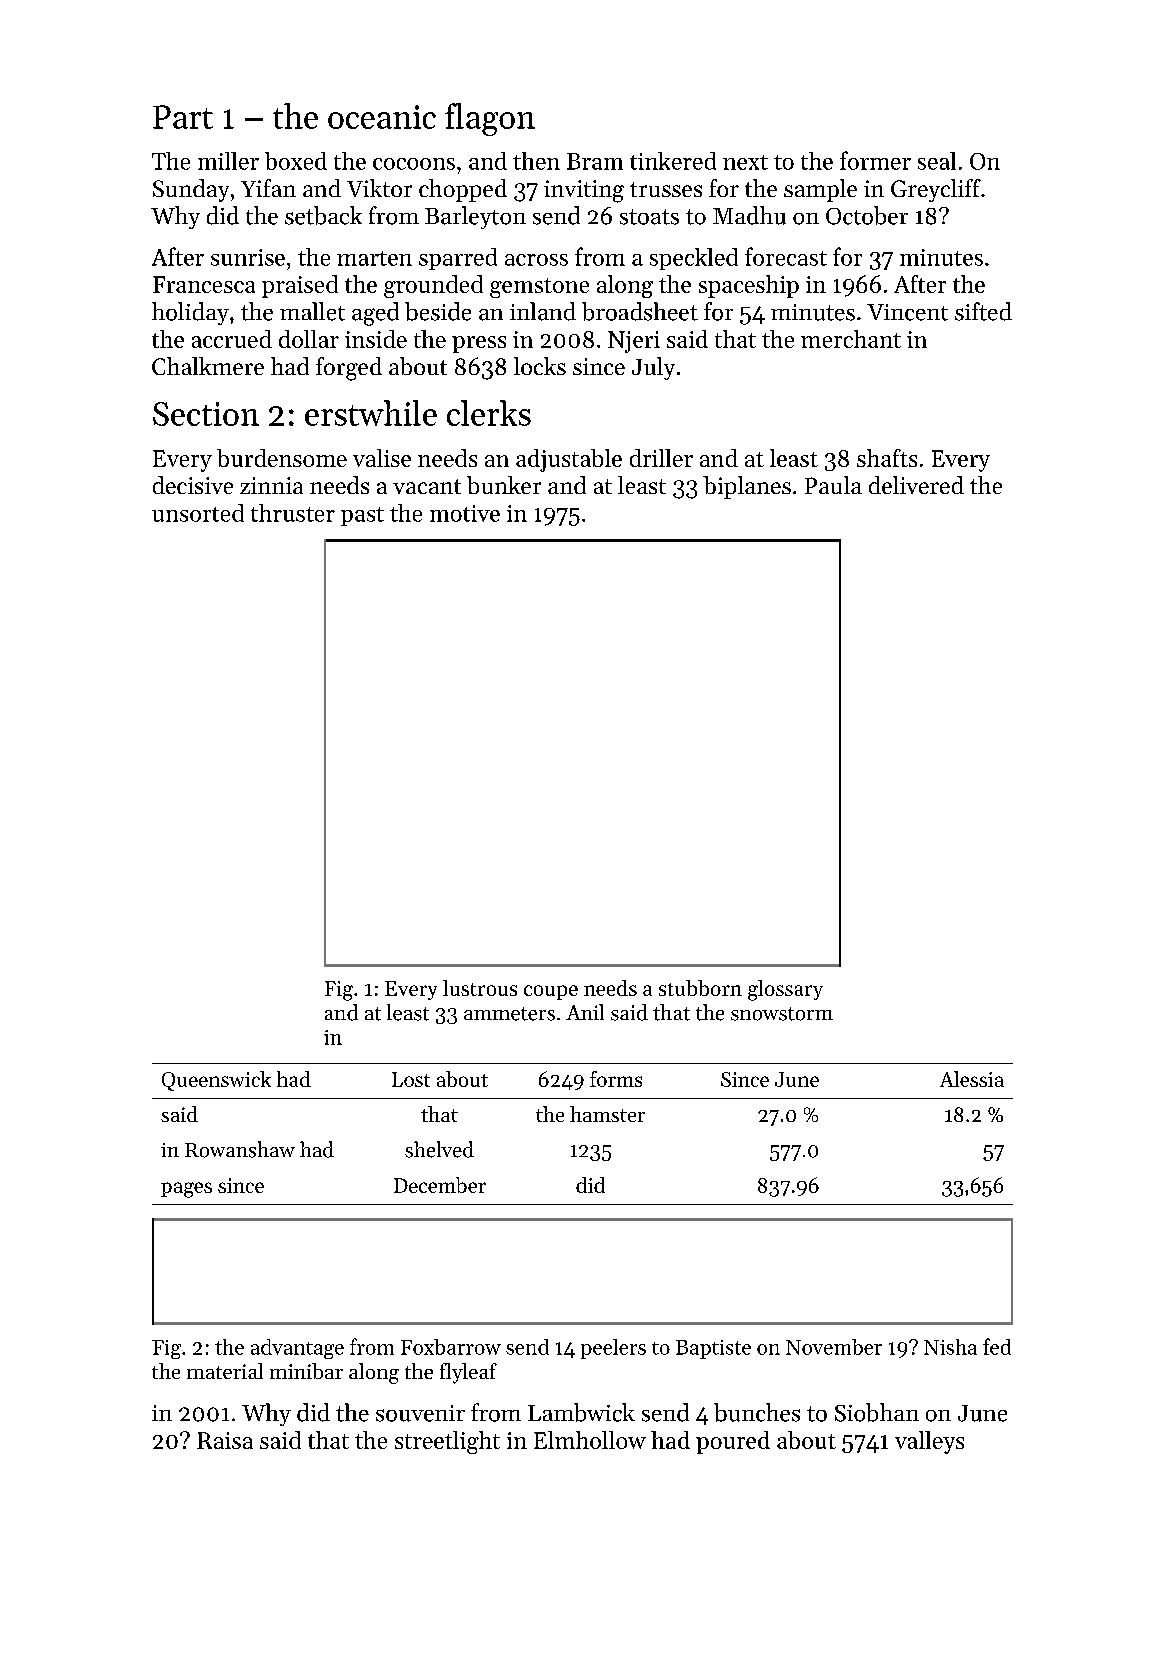 This page has width=1165, height=1654. Describe the element at coordinates (451, 1347) in the page. I see `Foxbarrow` at that location.
